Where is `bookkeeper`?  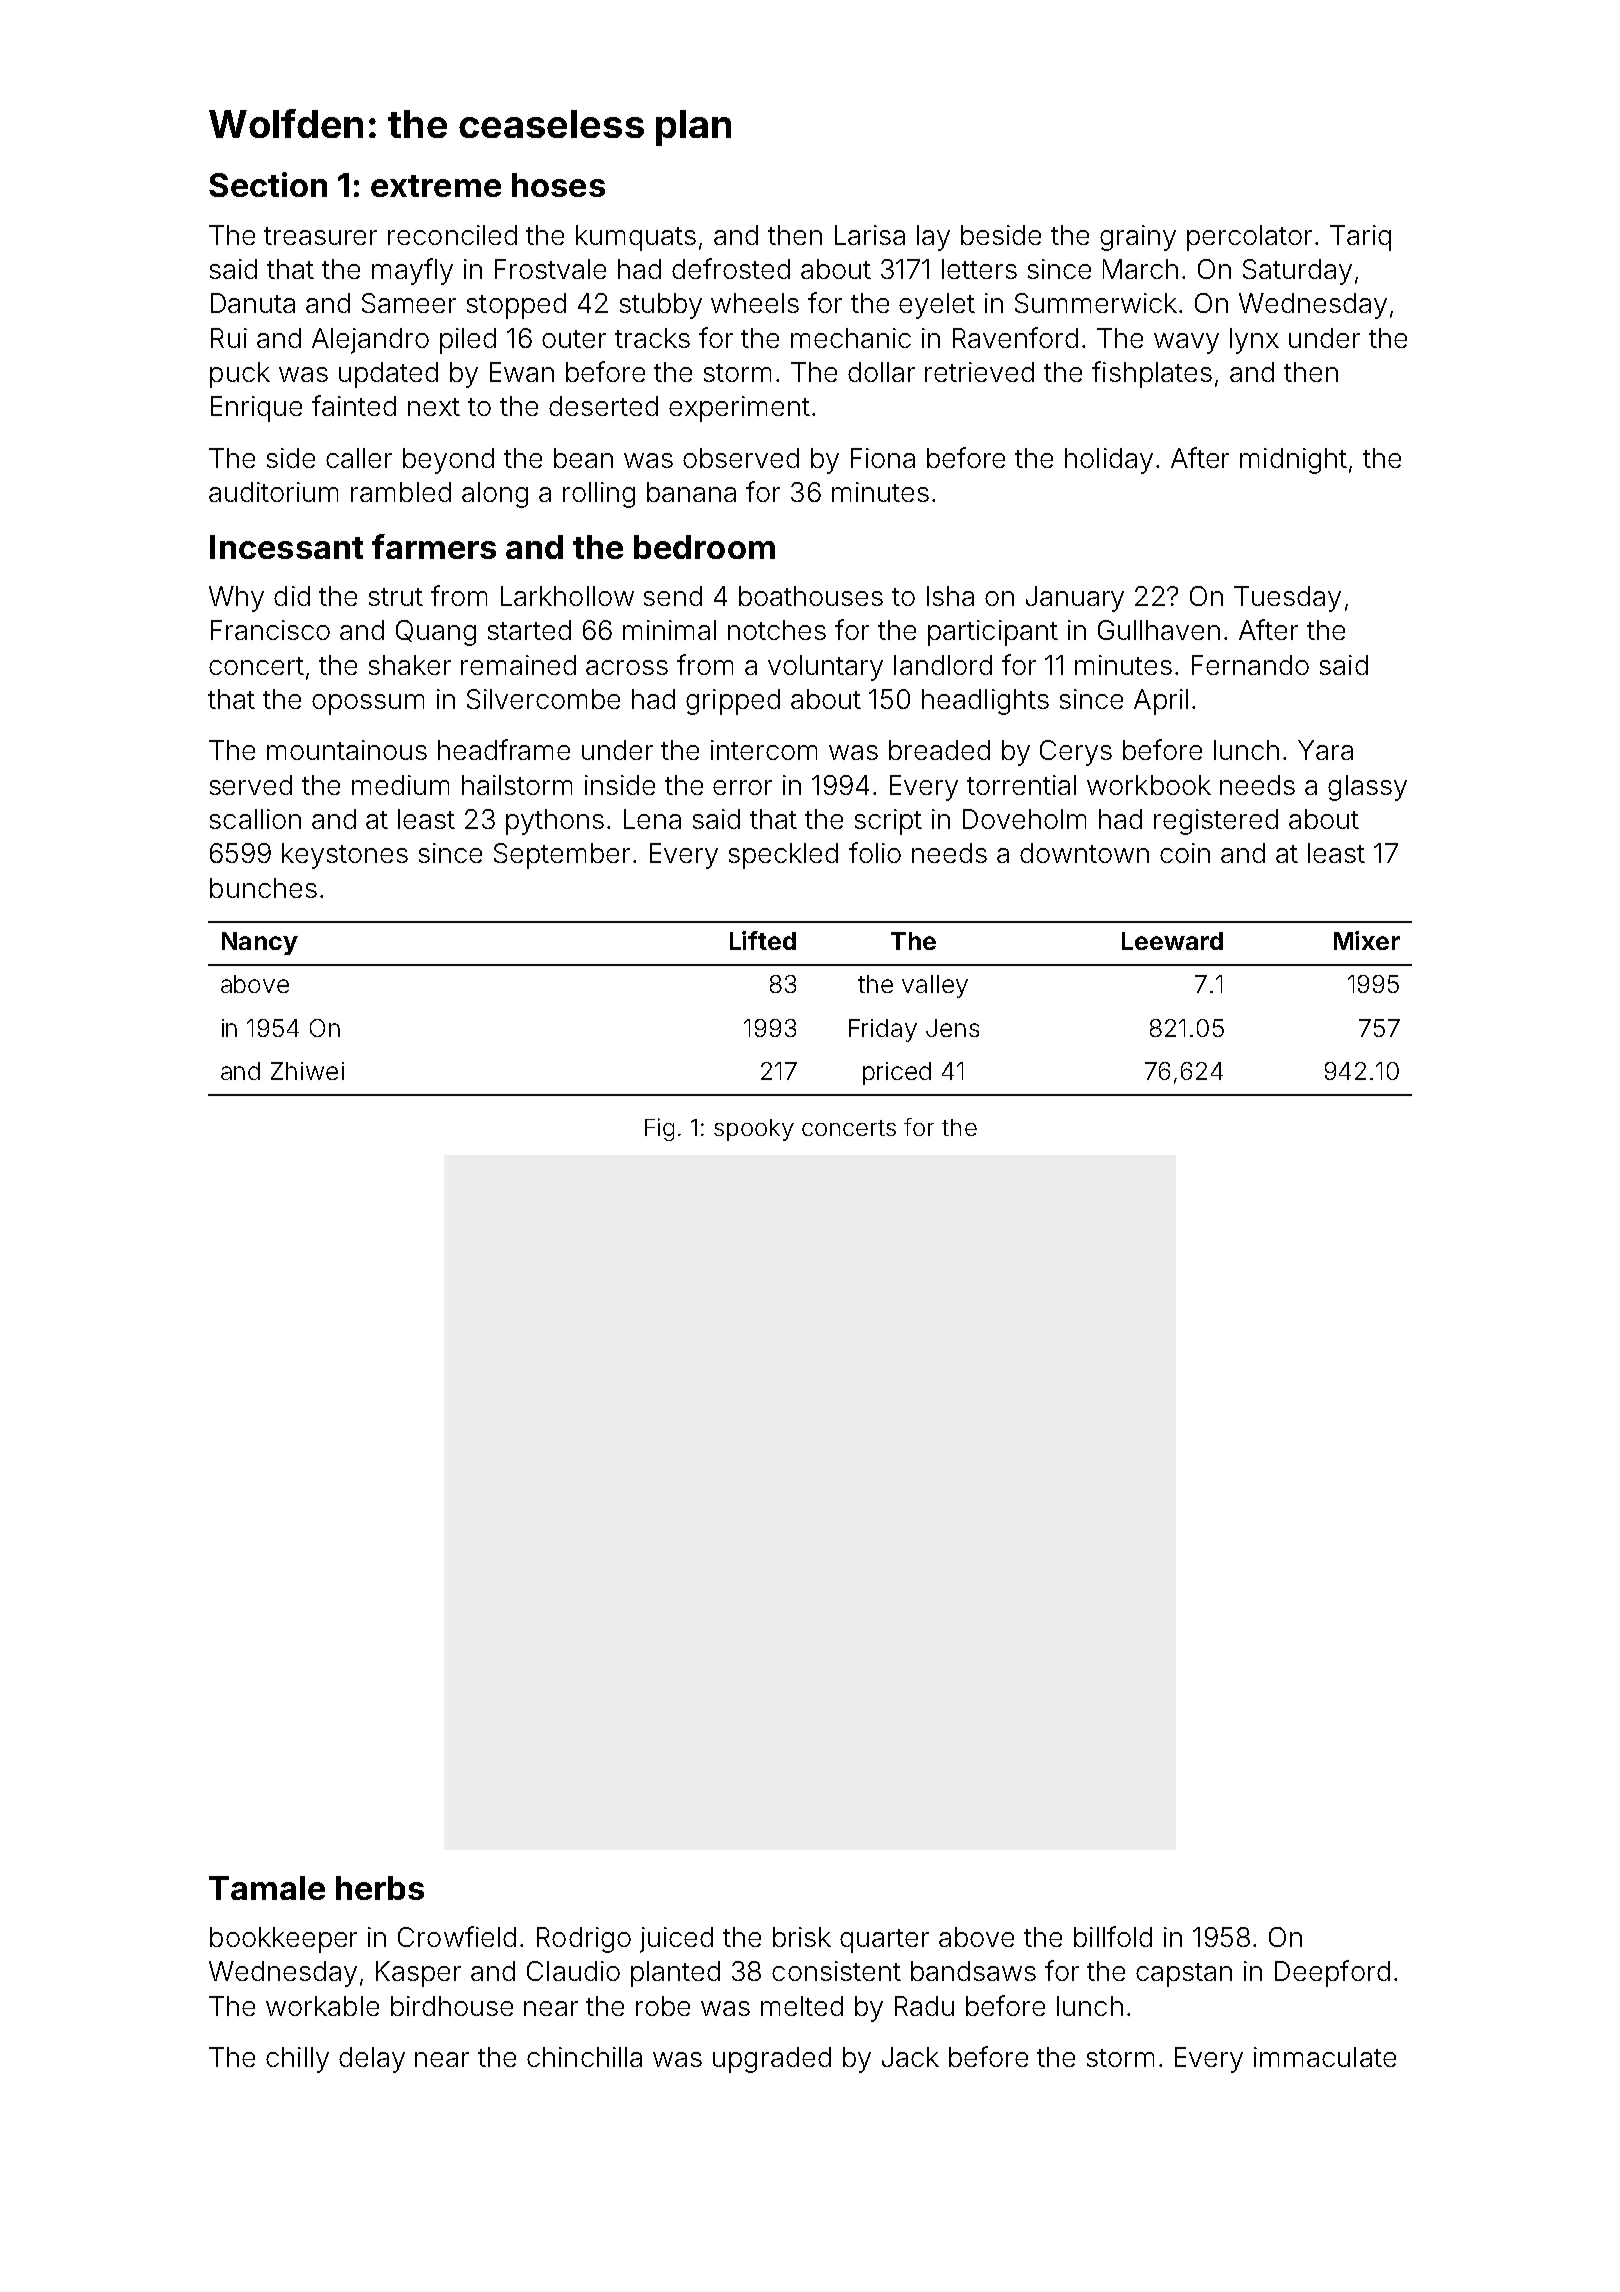 bookkeeper is located at coordinates (283, 1940).
